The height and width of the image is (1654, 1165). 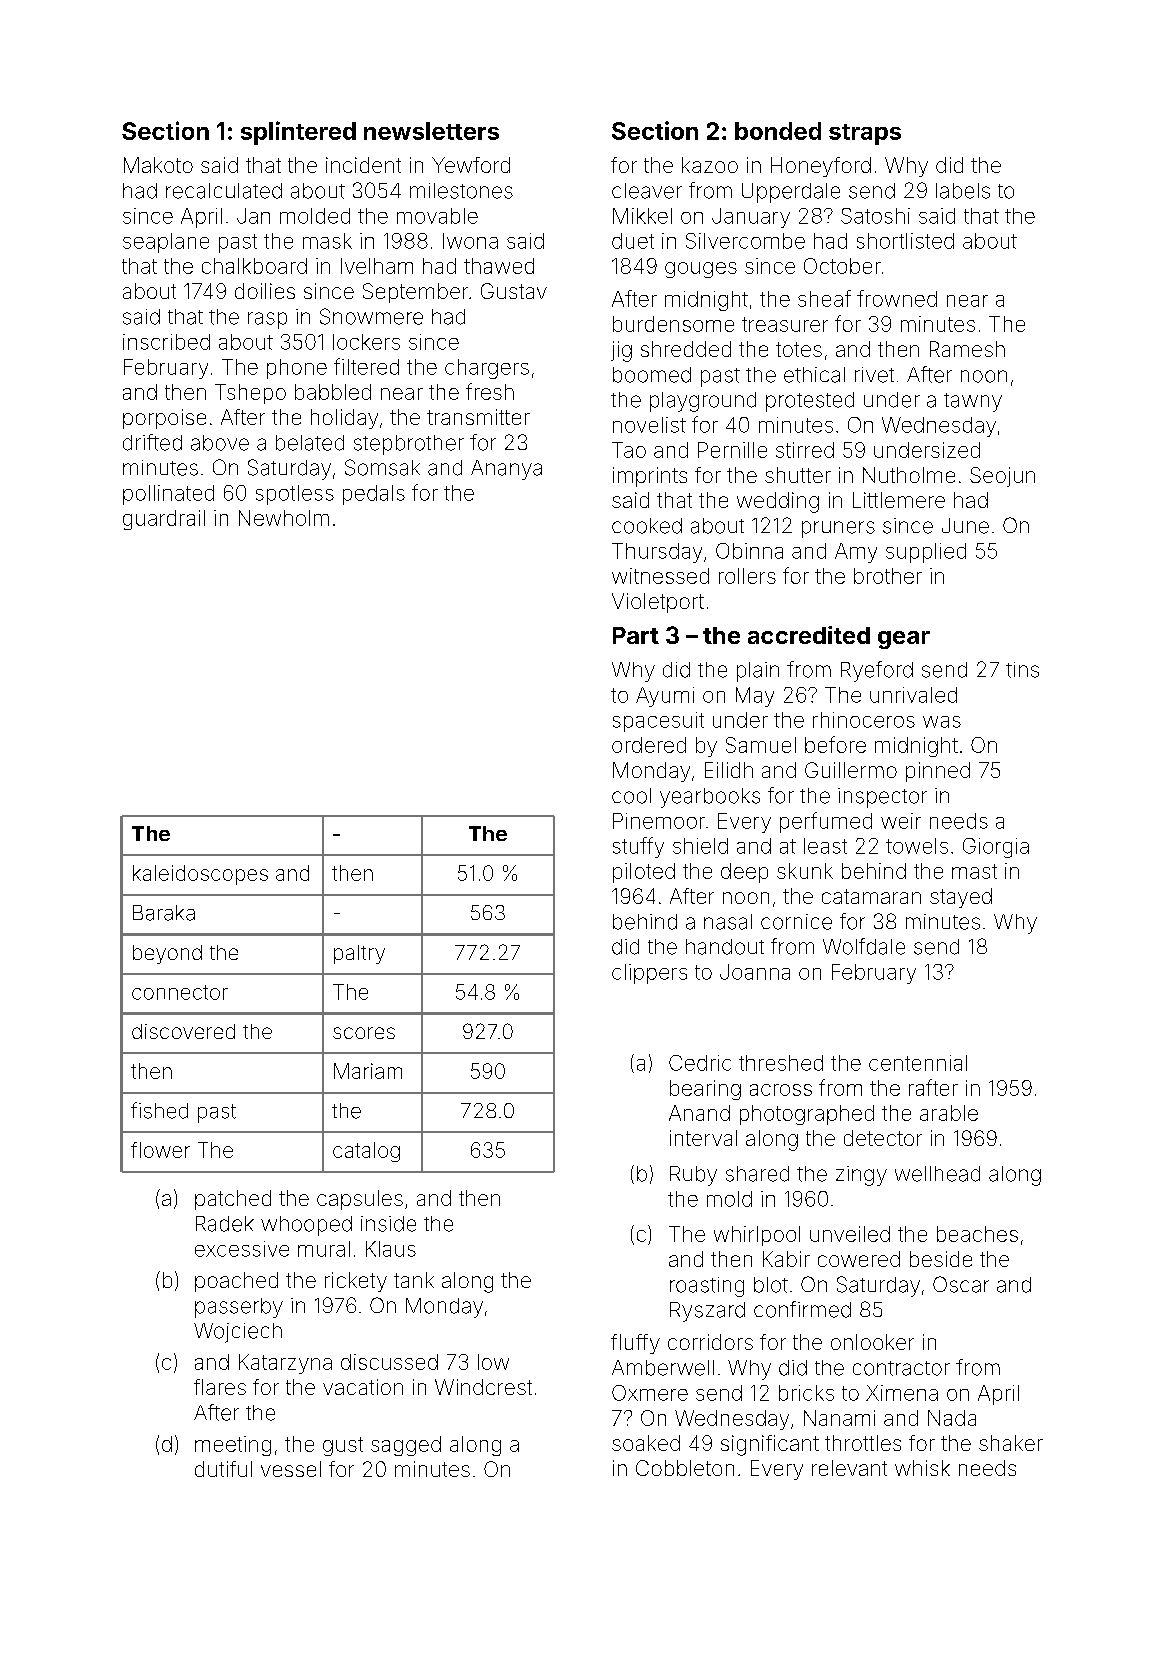 I want to click on paltry, so click(x=359, y=954).
